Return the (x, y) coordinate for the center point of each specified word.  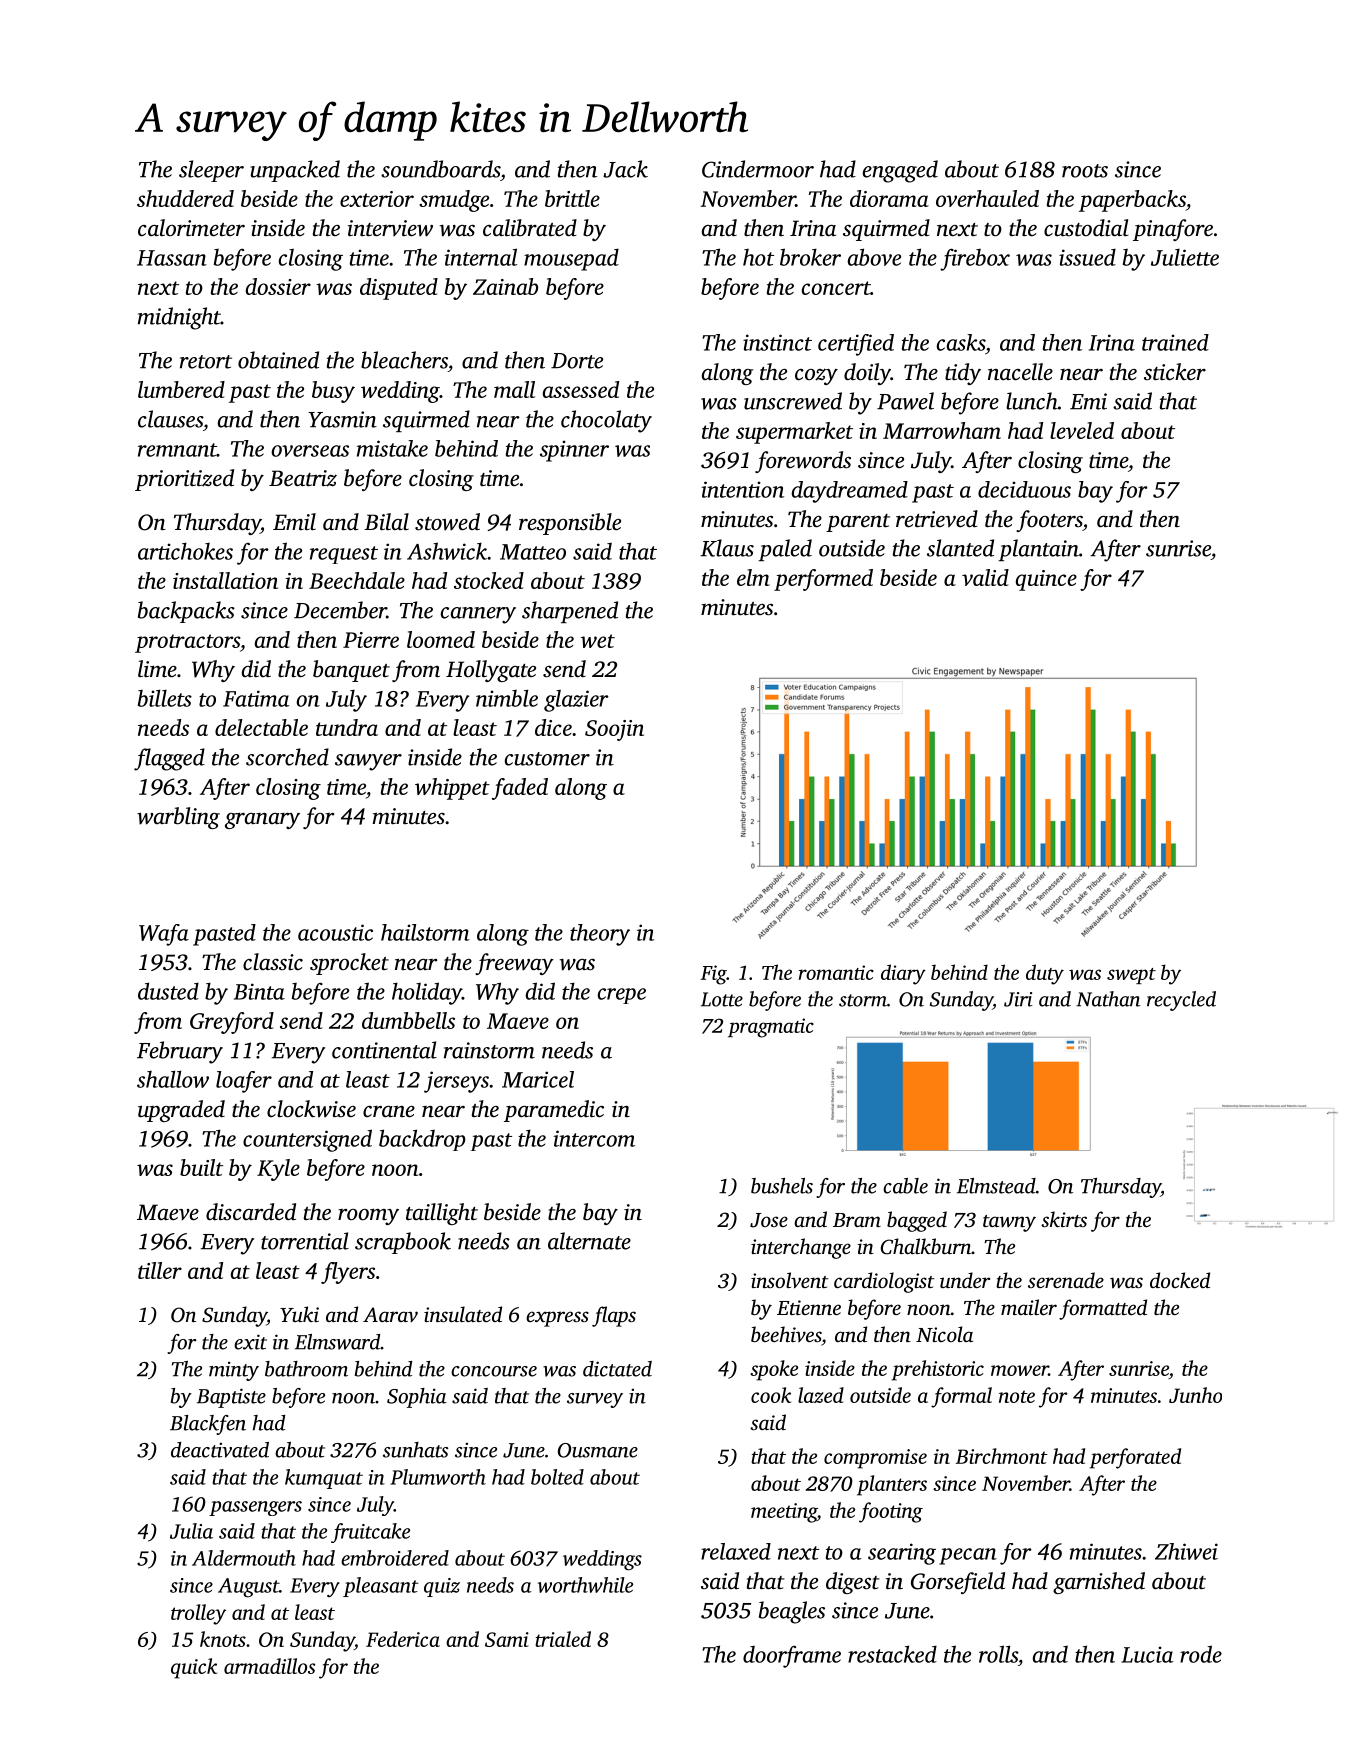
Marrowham (942, 430)
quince (1046, 580)
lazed (821, 1395)
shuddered (185, 198)
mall (514, 389)
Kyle (278, 1170)
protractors (187, 643)
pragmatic (771, 1028)
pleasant (380, 1587)
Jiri (1018, 999)
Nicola (944, 1334)
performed (823, 580)
